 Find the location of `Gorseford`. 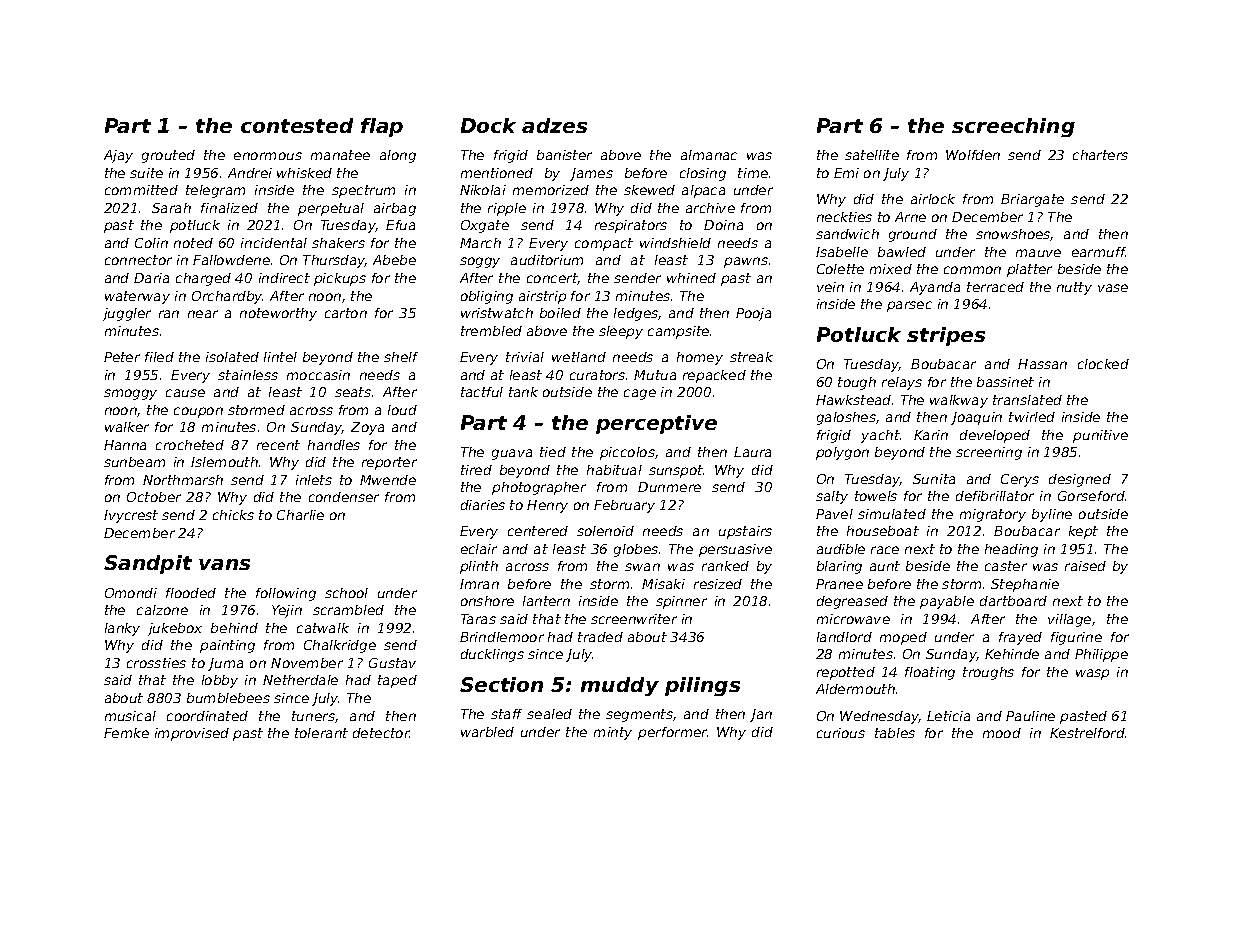

Gorseford is located at coordinates (1091, 496).
